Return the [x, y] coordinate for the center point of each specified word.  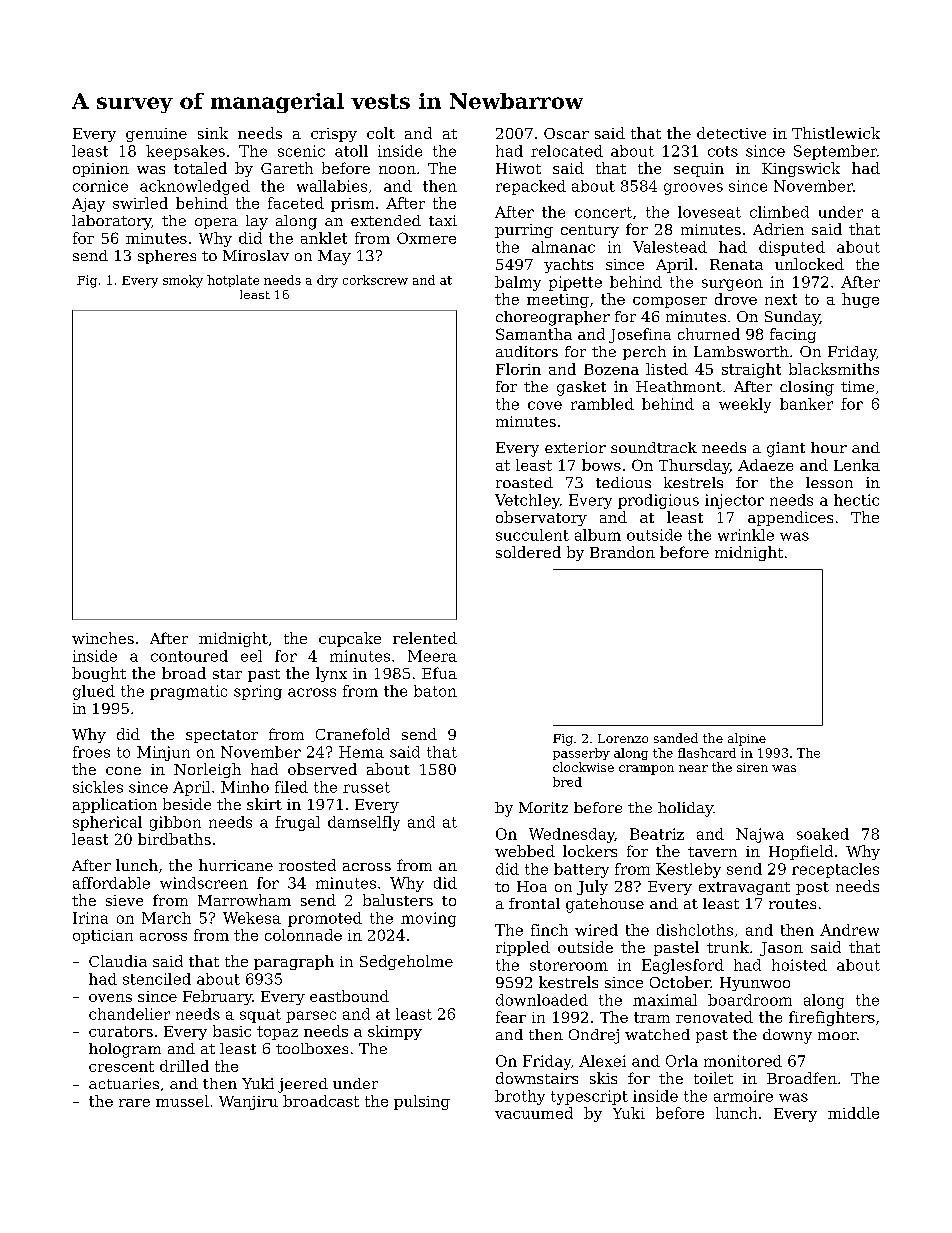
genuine [156, 135]
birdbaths [174, 839]
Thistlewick [836, 133]
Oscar [566, 133]
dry [327, 281]
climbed [779, 212]
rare [134, 1103]
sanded [676, 738]
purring [524, 231]
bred [567, 782]
